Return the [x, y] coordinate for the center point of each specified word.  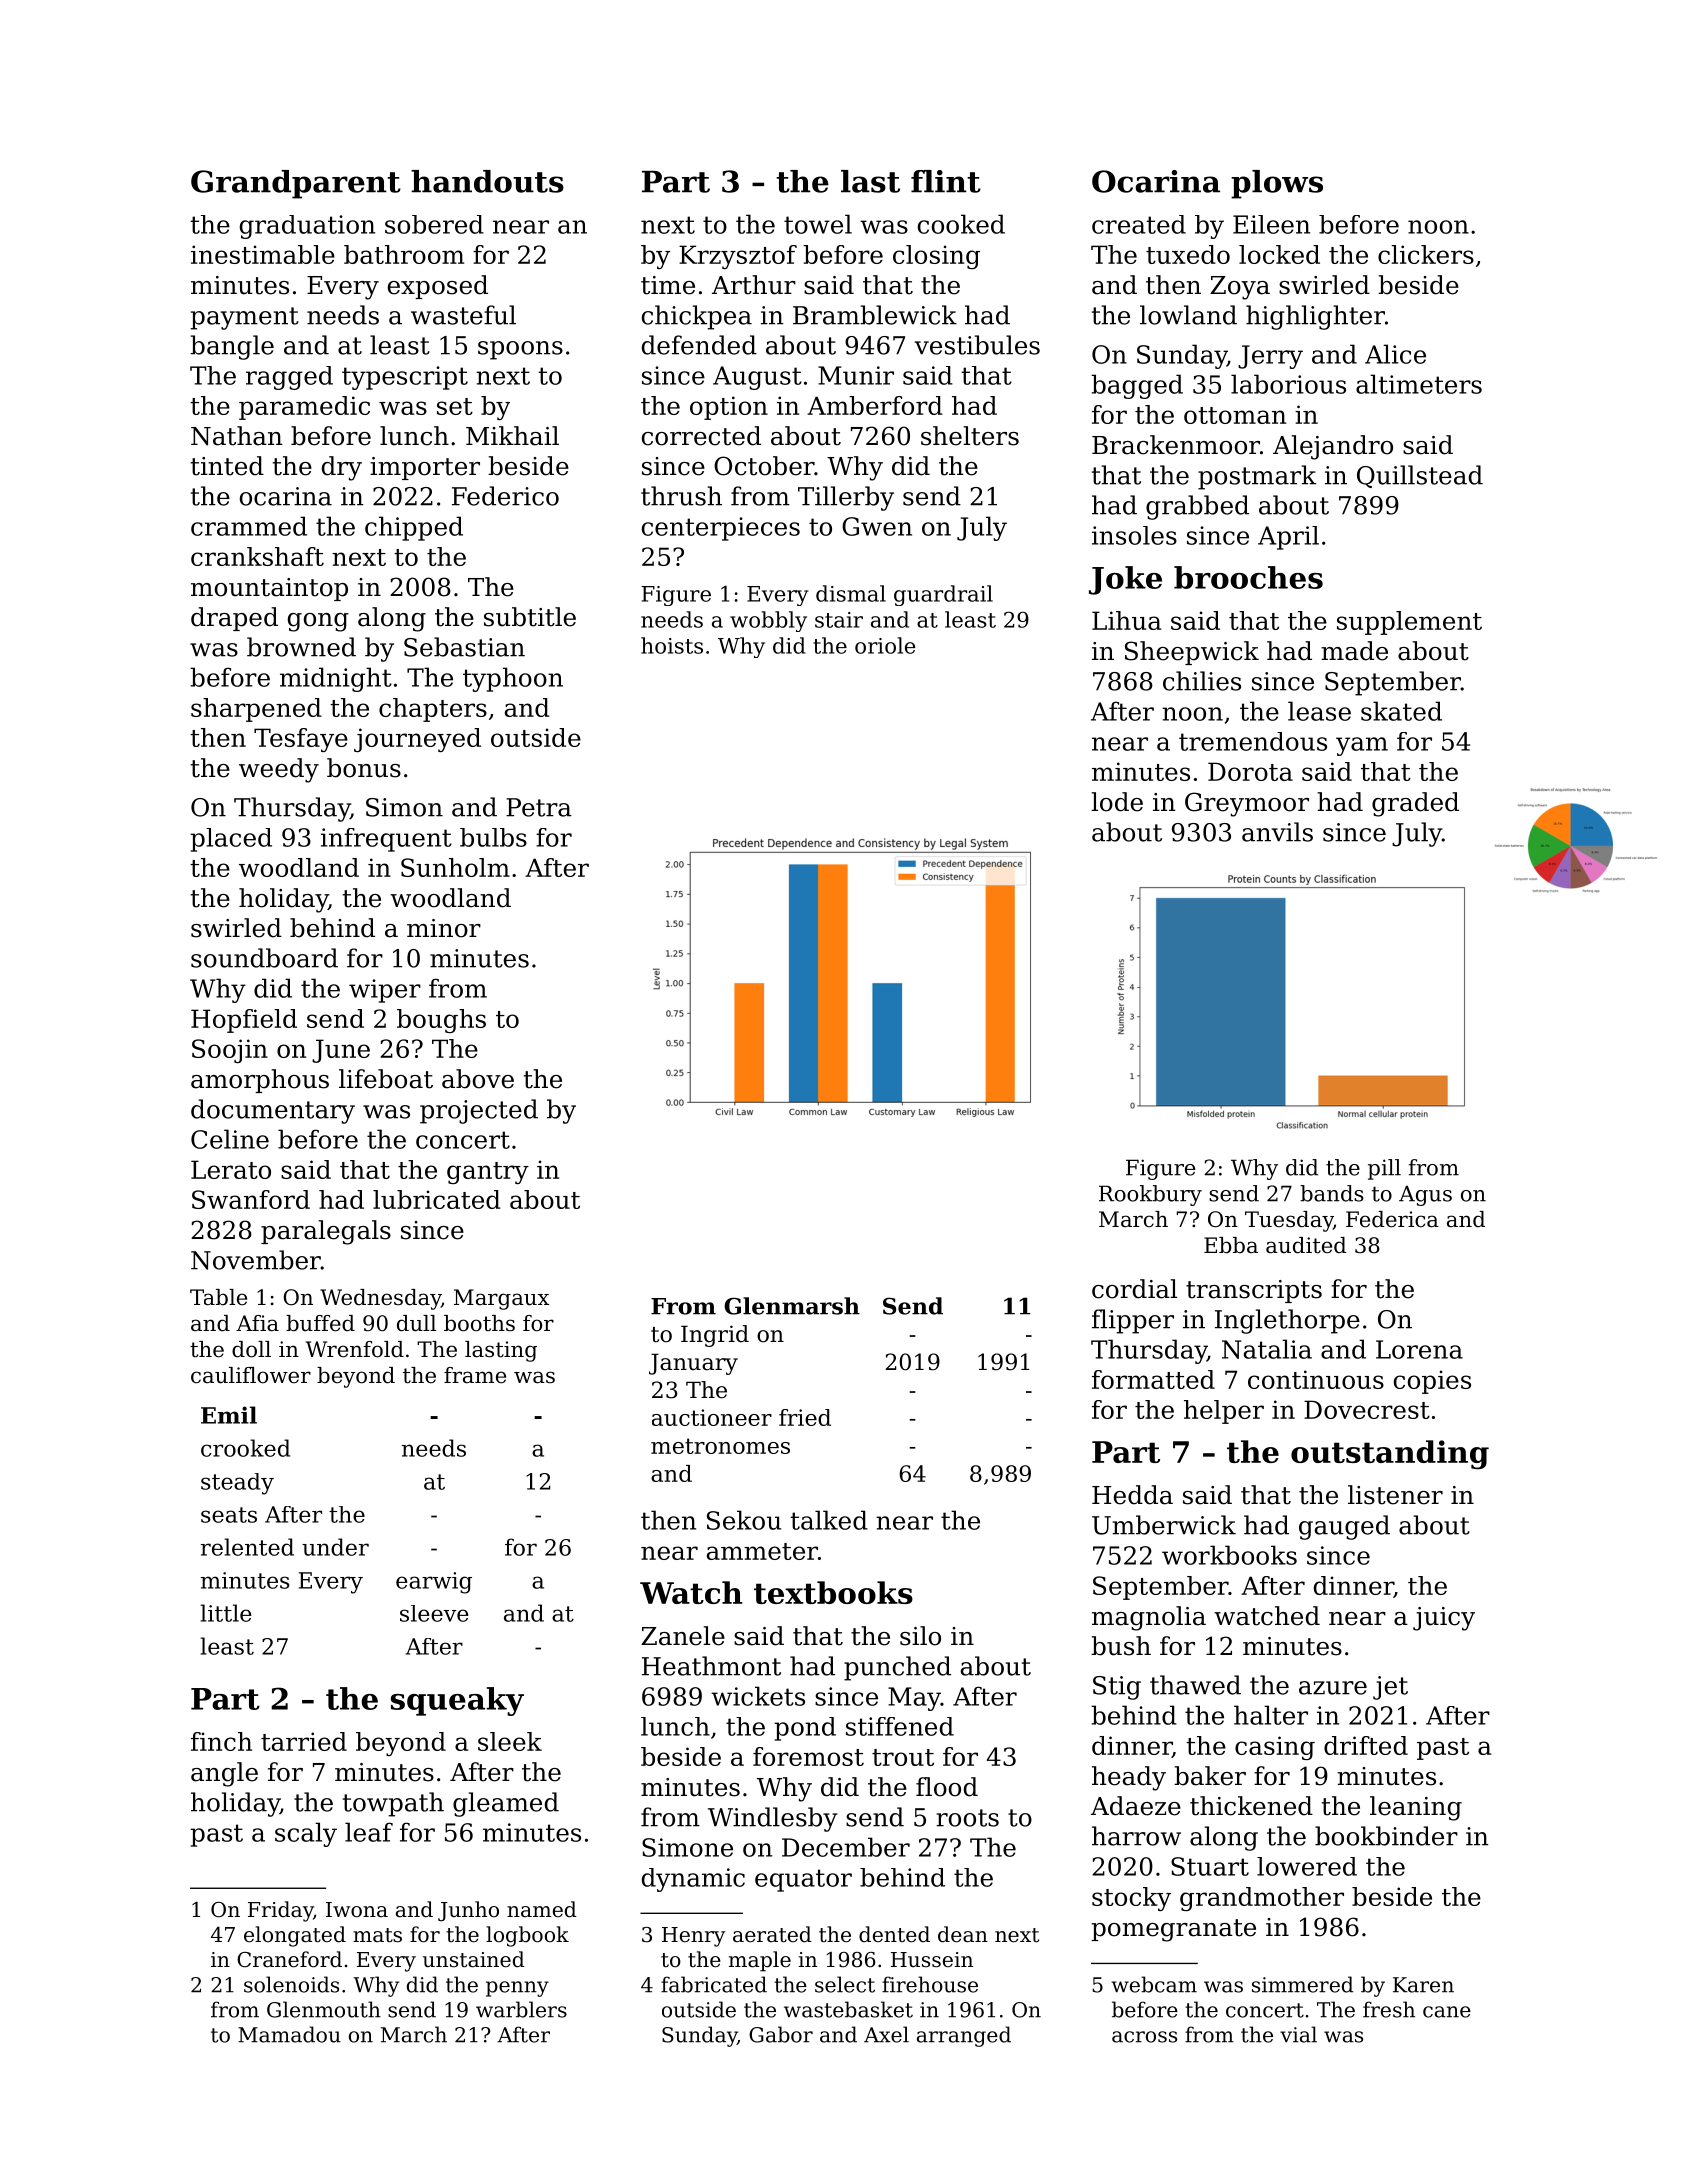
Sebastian [464, 647]
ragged [289, 378]
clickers [1426, 254]
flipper [1133, 1321]
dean [963, 1934]
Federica [1392, 1219]
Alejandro [1333, 447]
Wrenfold [355, 1349]
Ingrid [715, 1336]
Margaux [501, 1299]
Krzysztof [738, 257]
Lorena [1419, 1349]
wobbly [768, 621]
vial [1298, 2034]
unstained [474, 1959]
